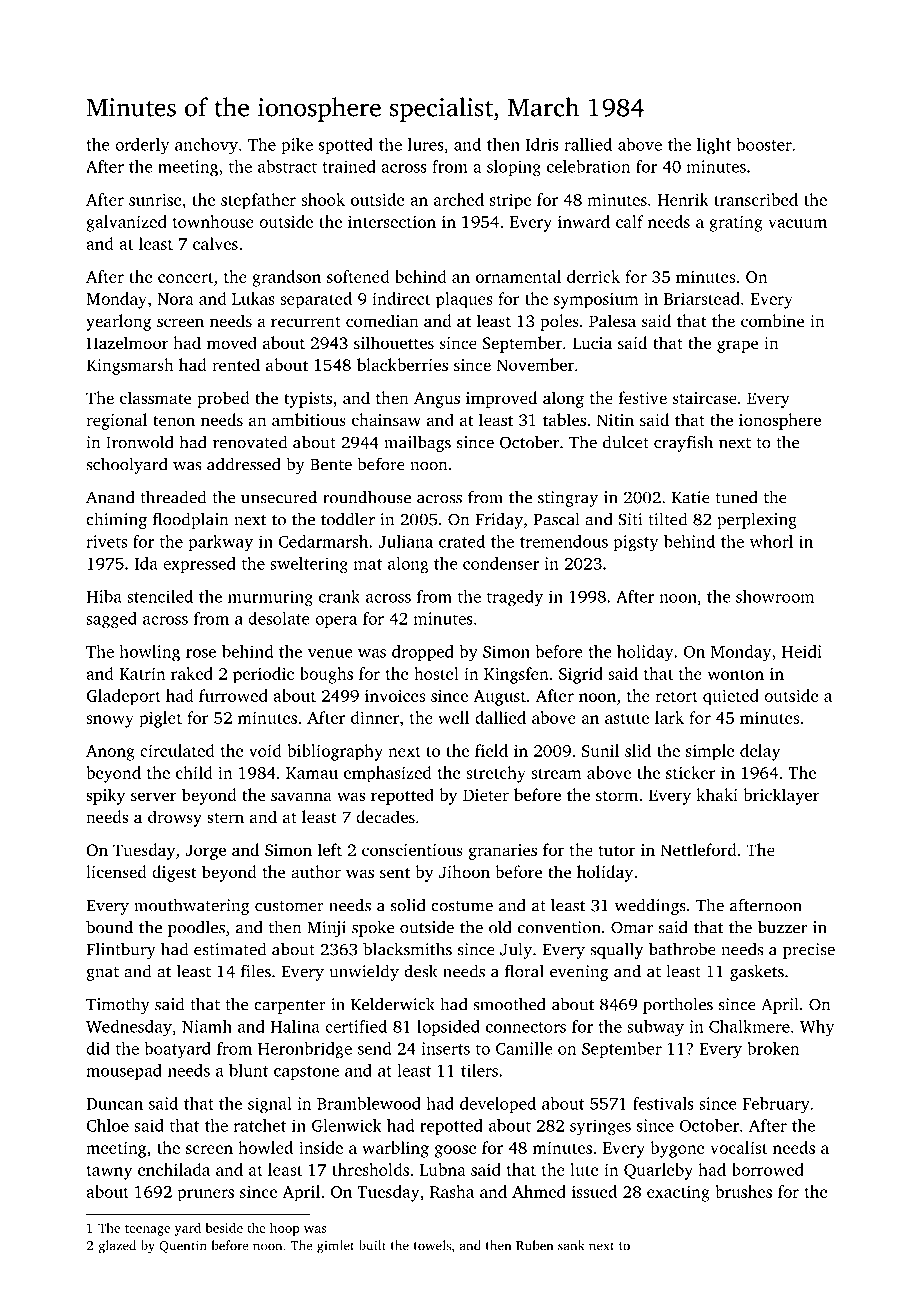 The image size is (924, 1308). I want to click on tables, so click(564, 419).
